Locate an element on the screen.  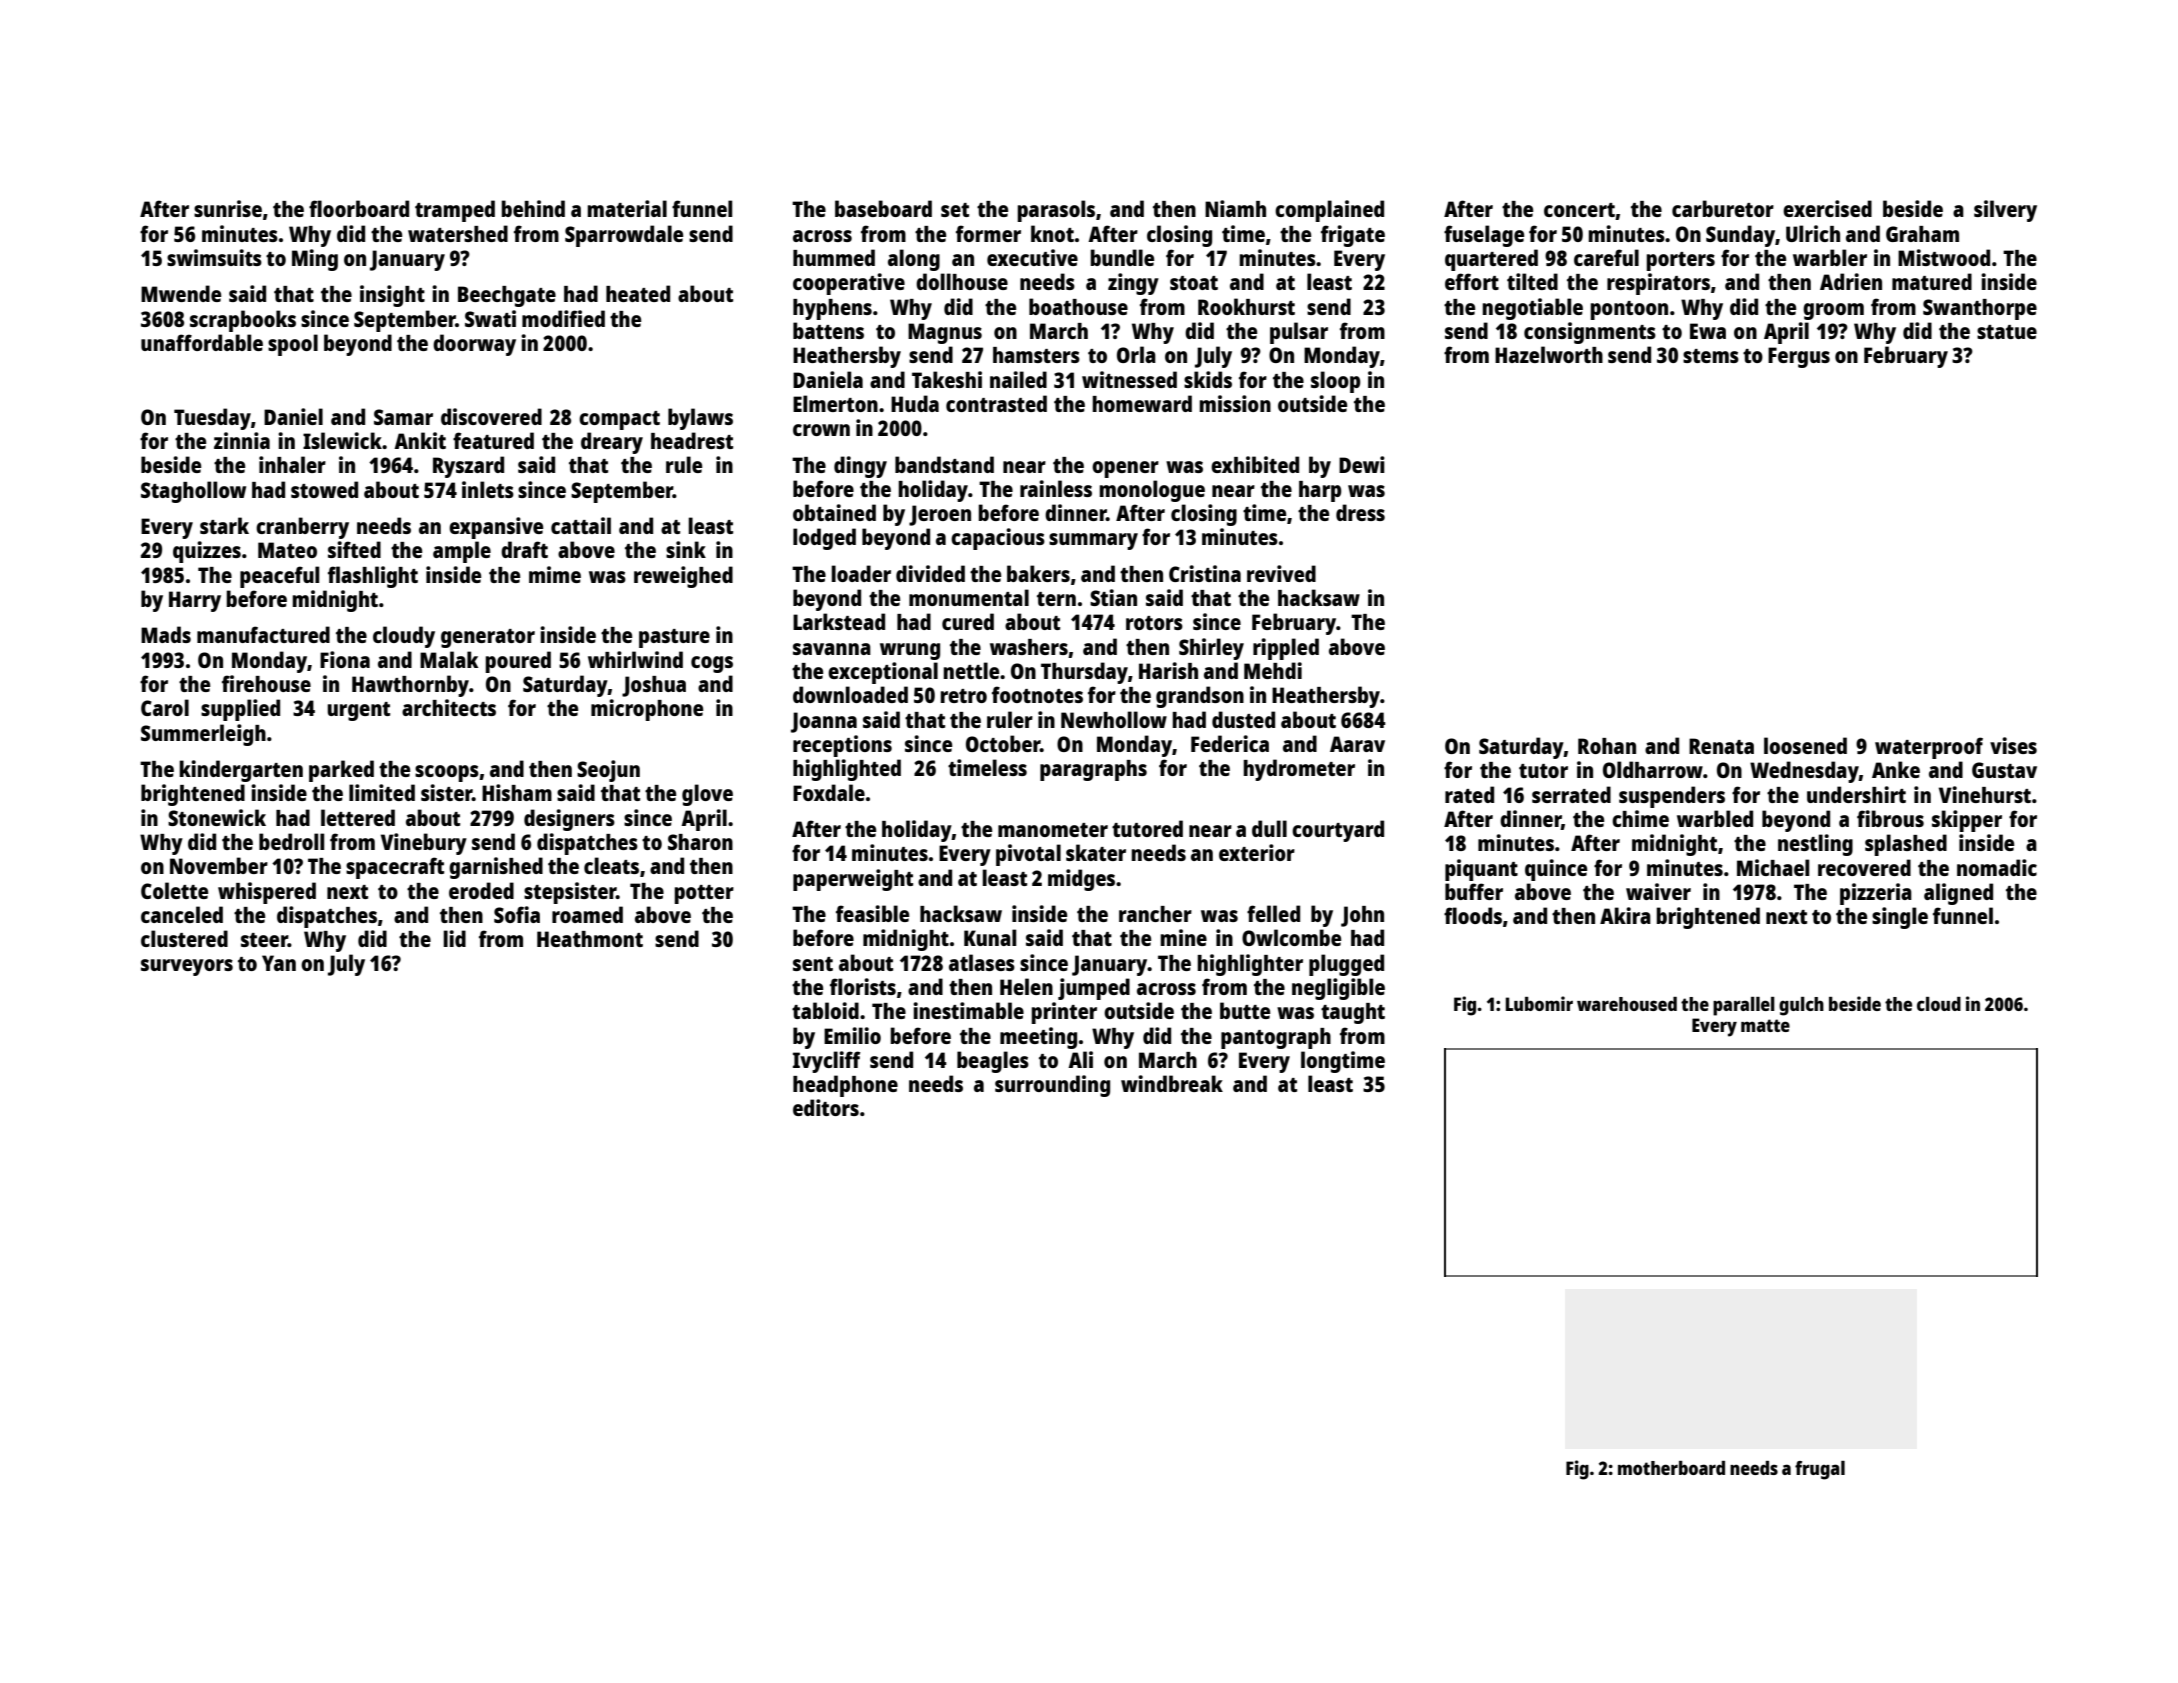
Vinebury is located at coordinates (424, 844).
